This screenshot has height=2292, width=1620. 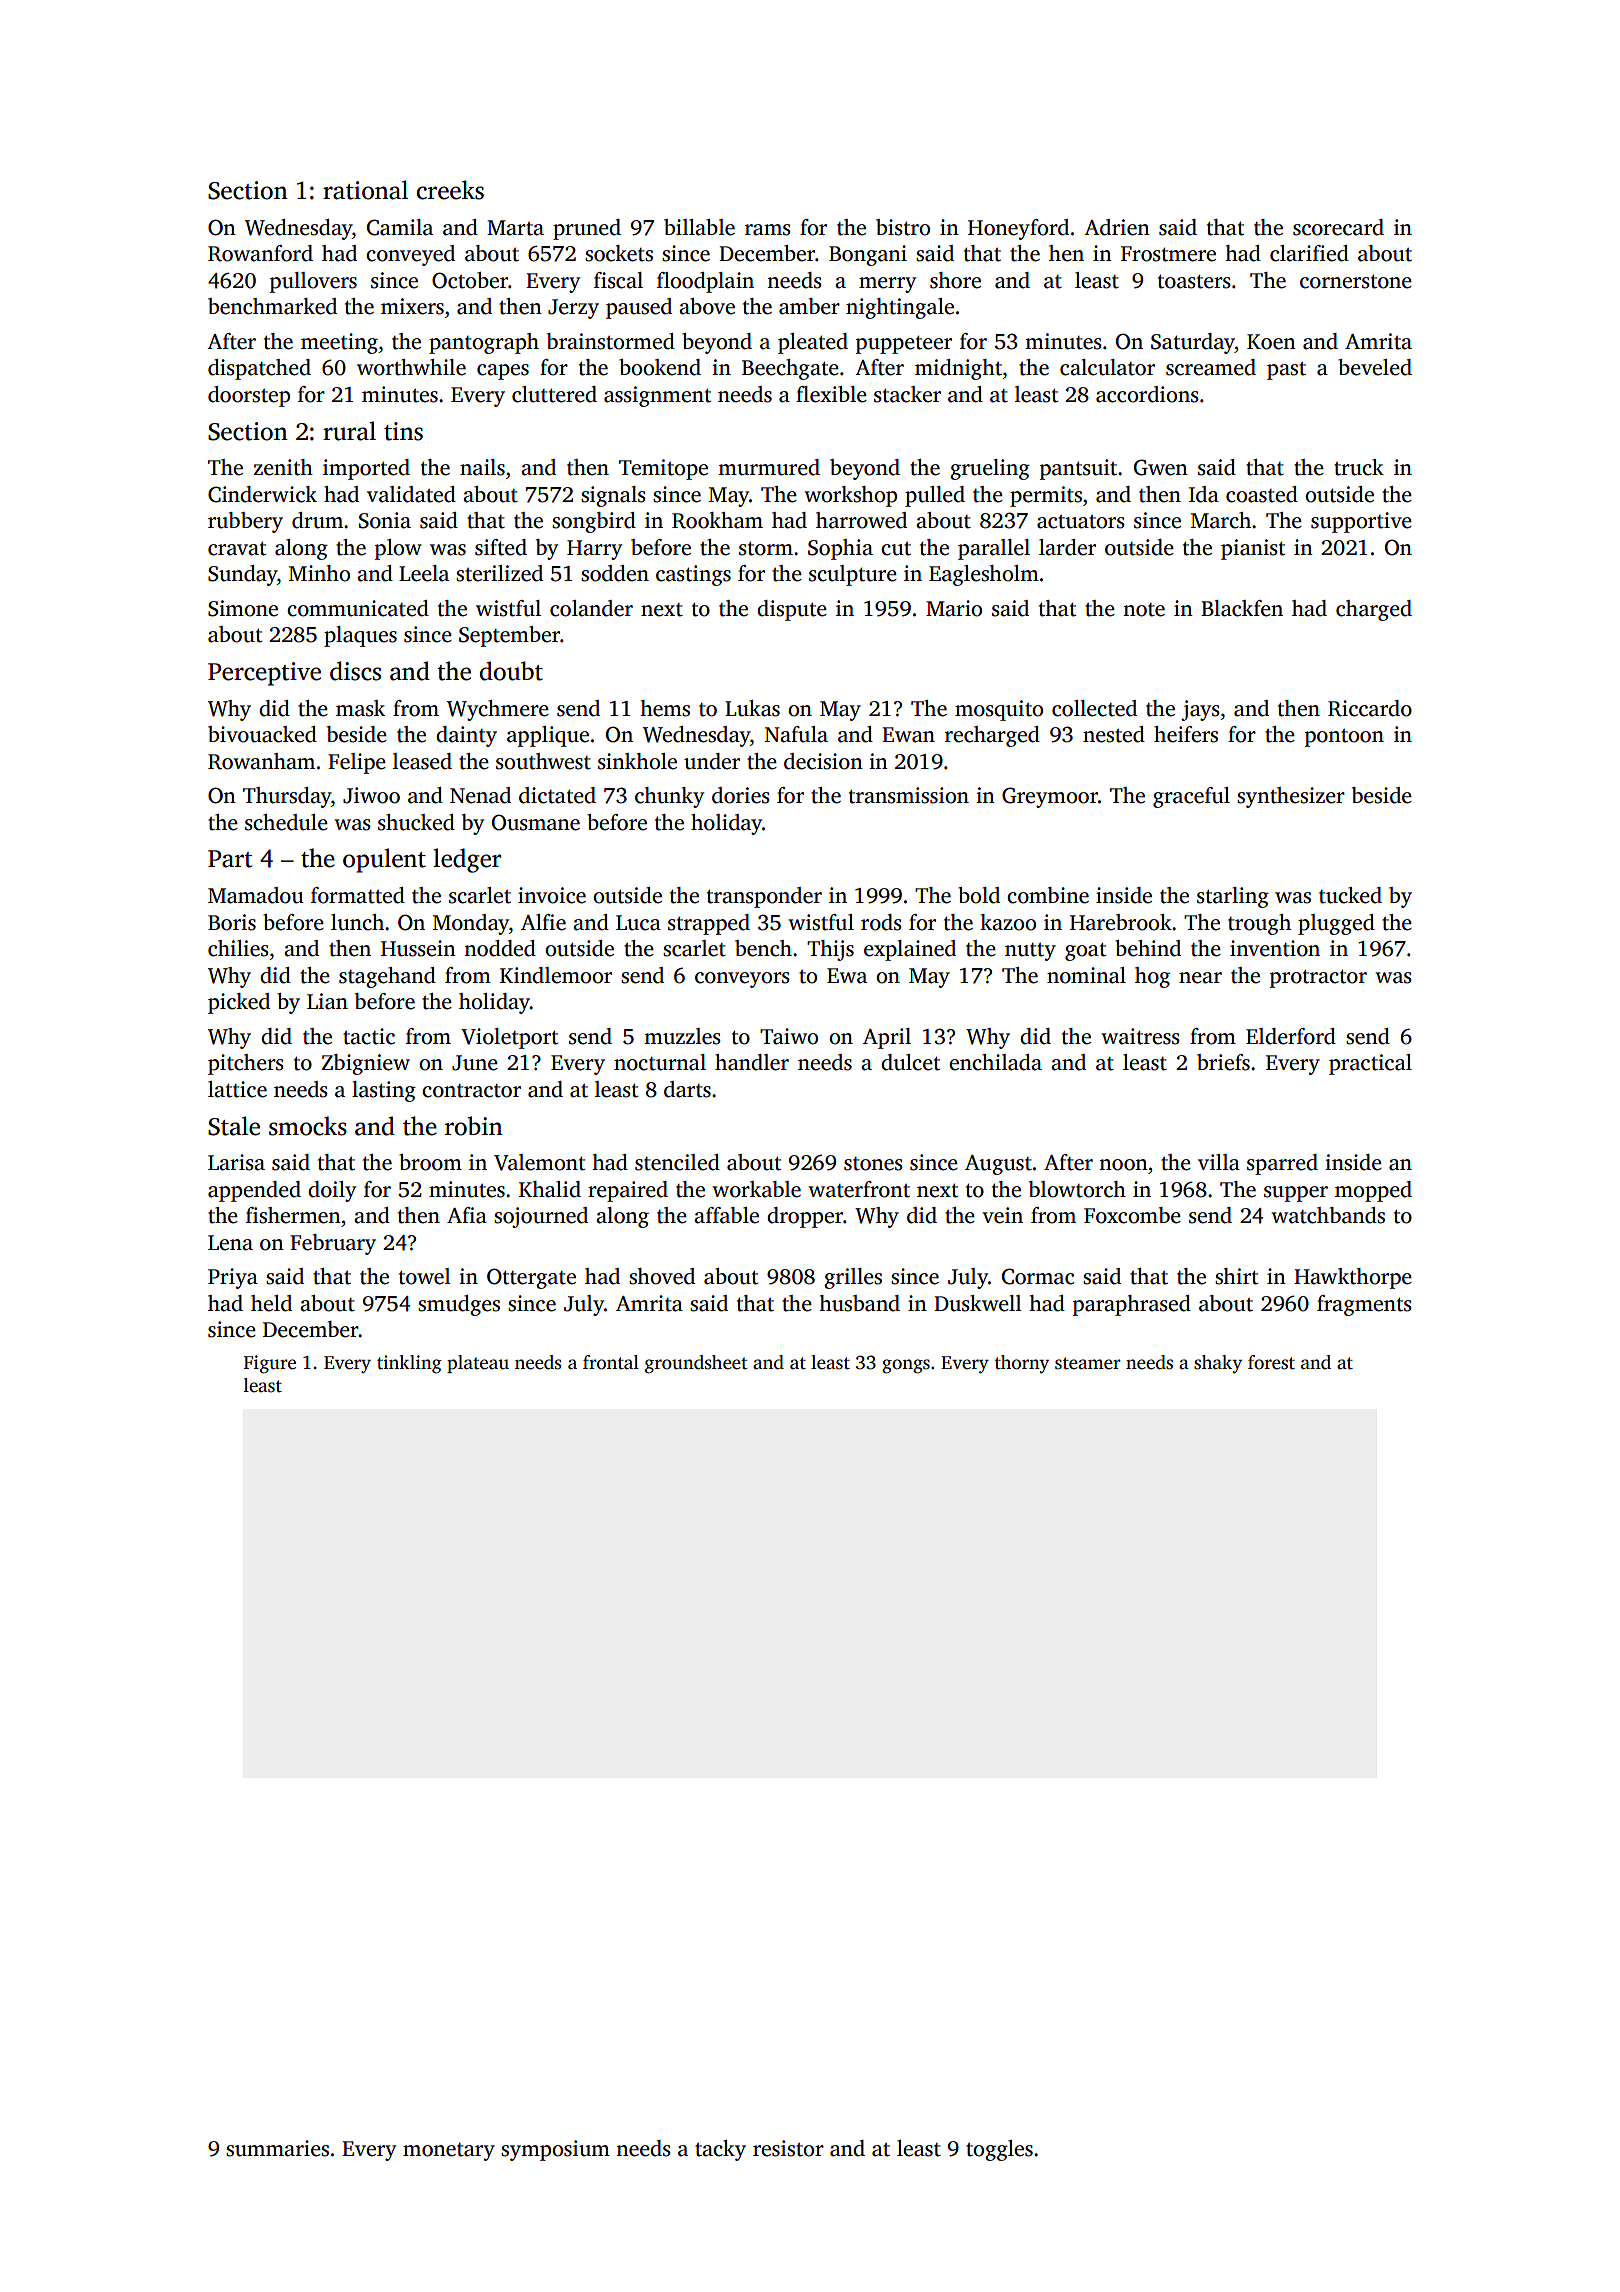 What do you see at coordinates (422, 761) in the screenshot?
I see `leased` at bounding box center [422, 761].
